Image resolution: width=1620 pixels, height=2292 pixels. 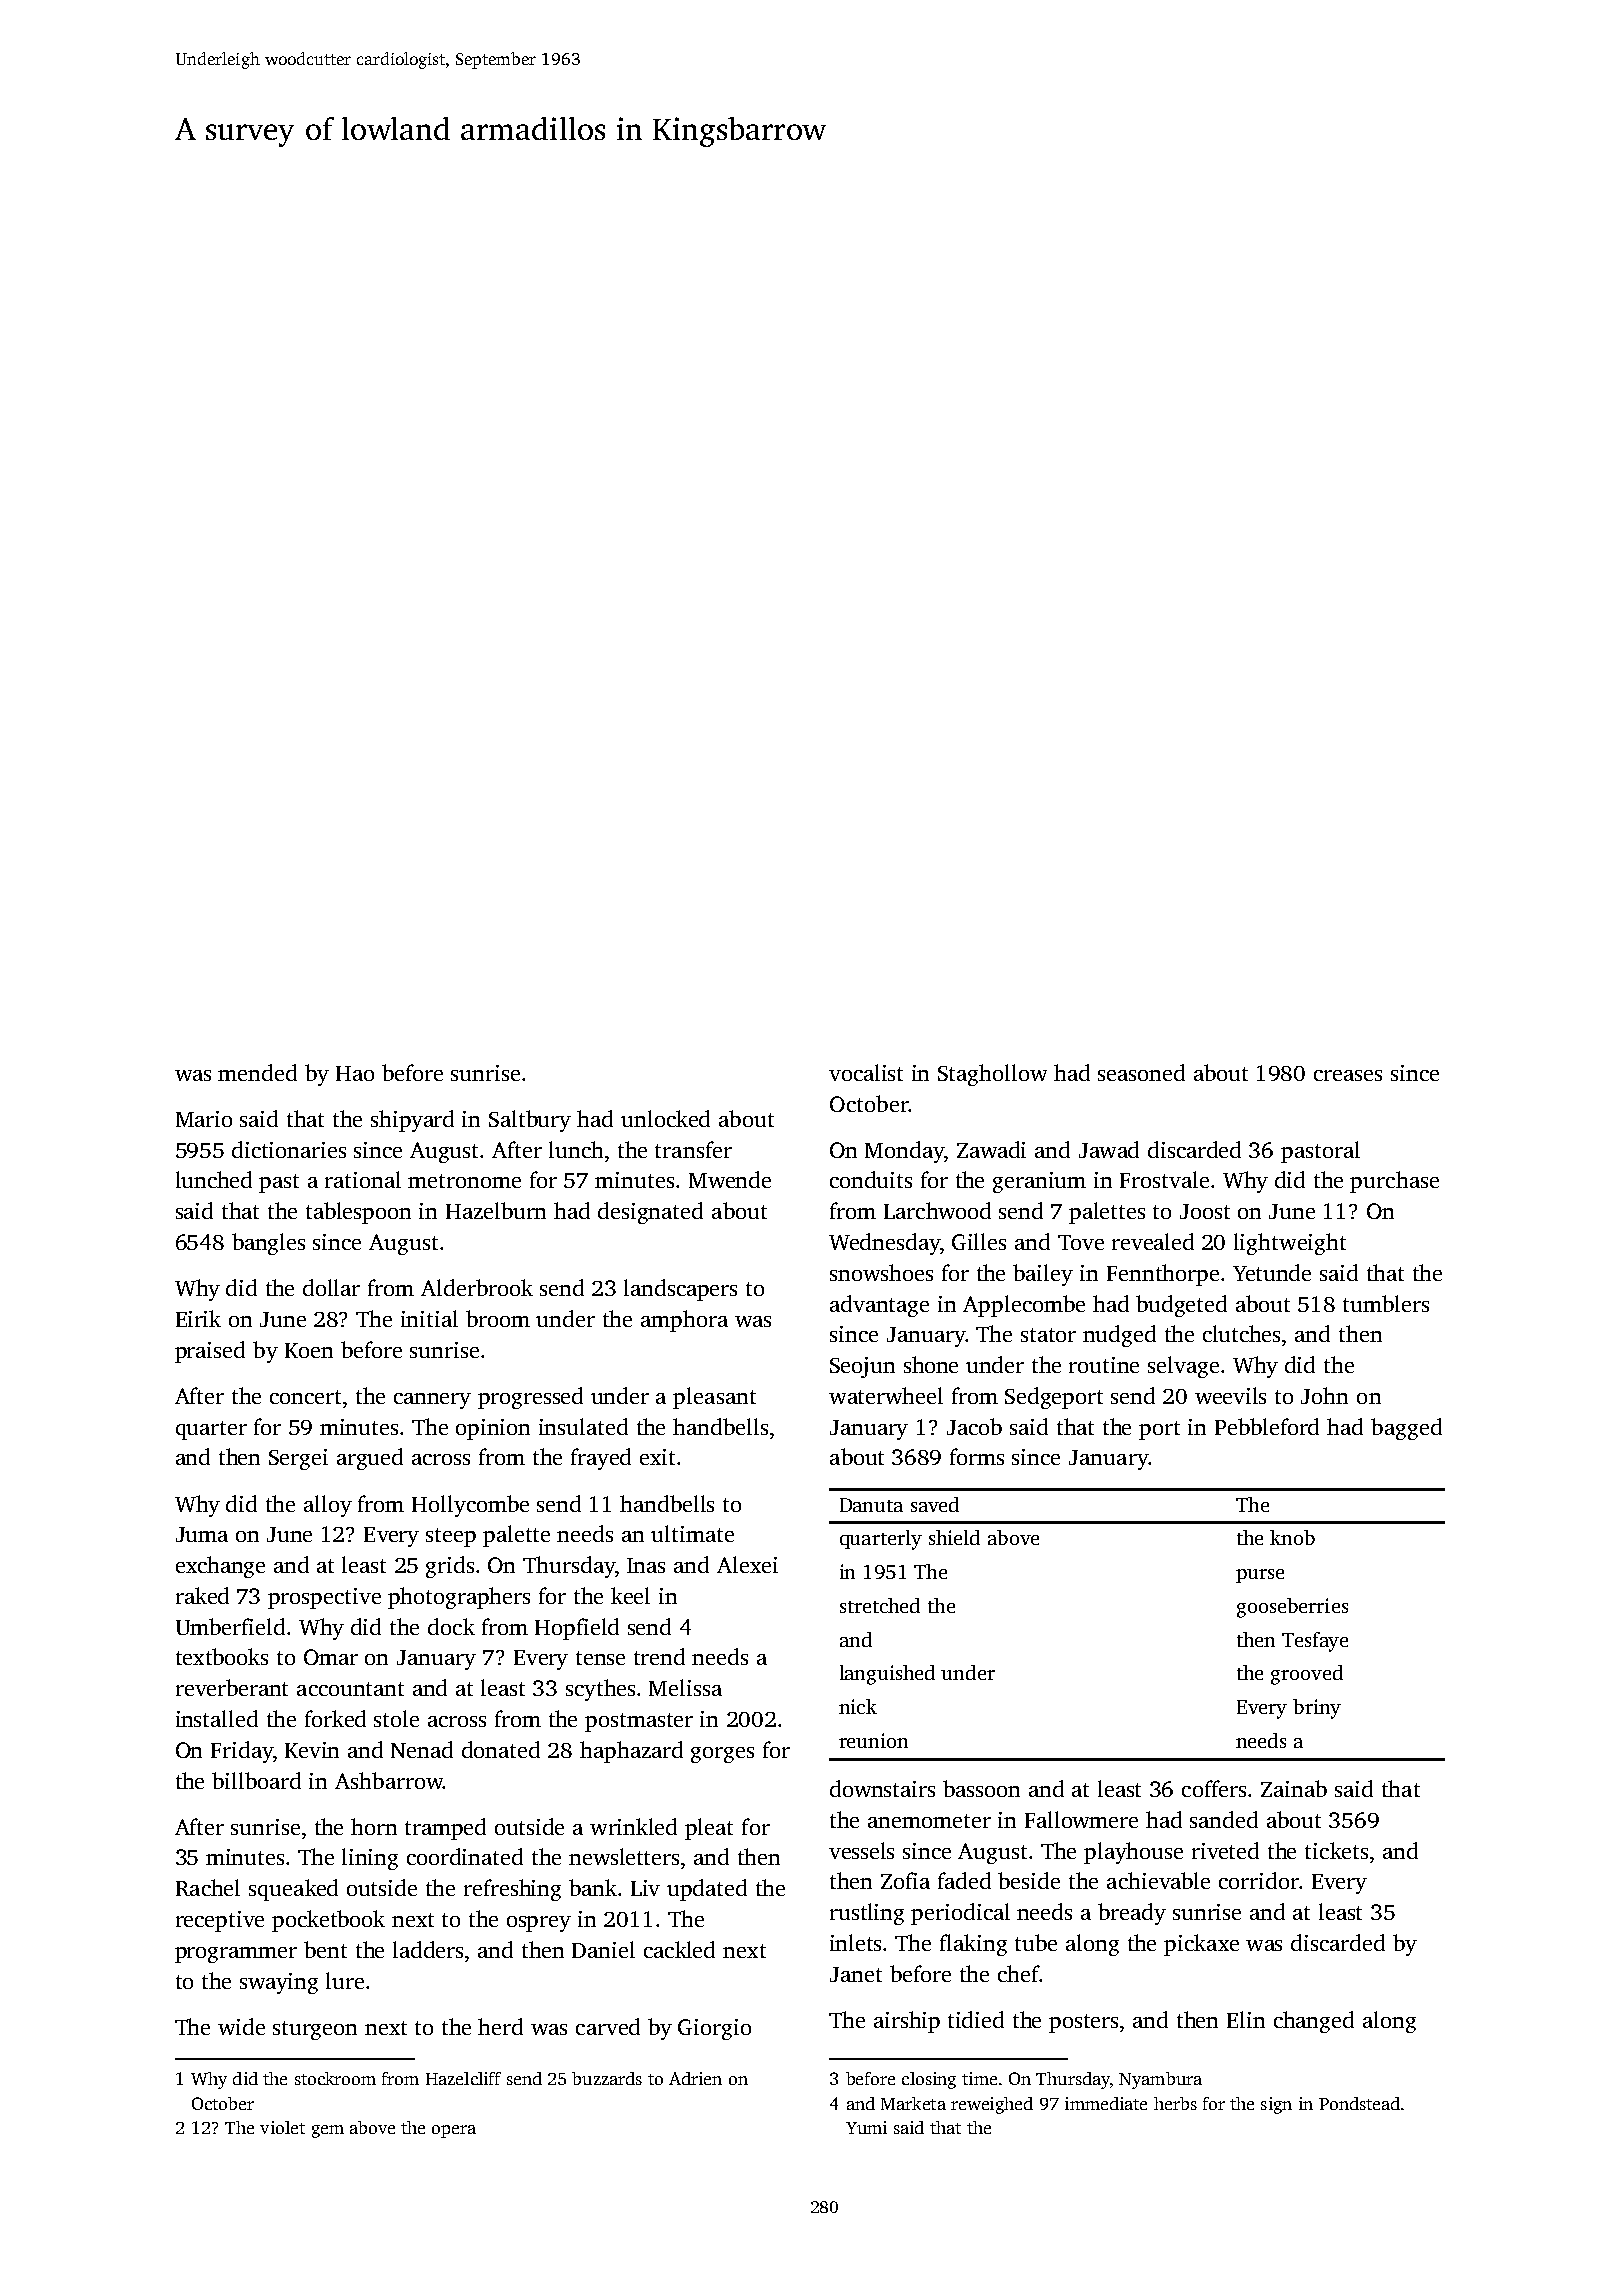 What do you see at coordinates (937, 1210) in the screenshot?
I see `Larchwood` at bounding box center [937, 1210].
